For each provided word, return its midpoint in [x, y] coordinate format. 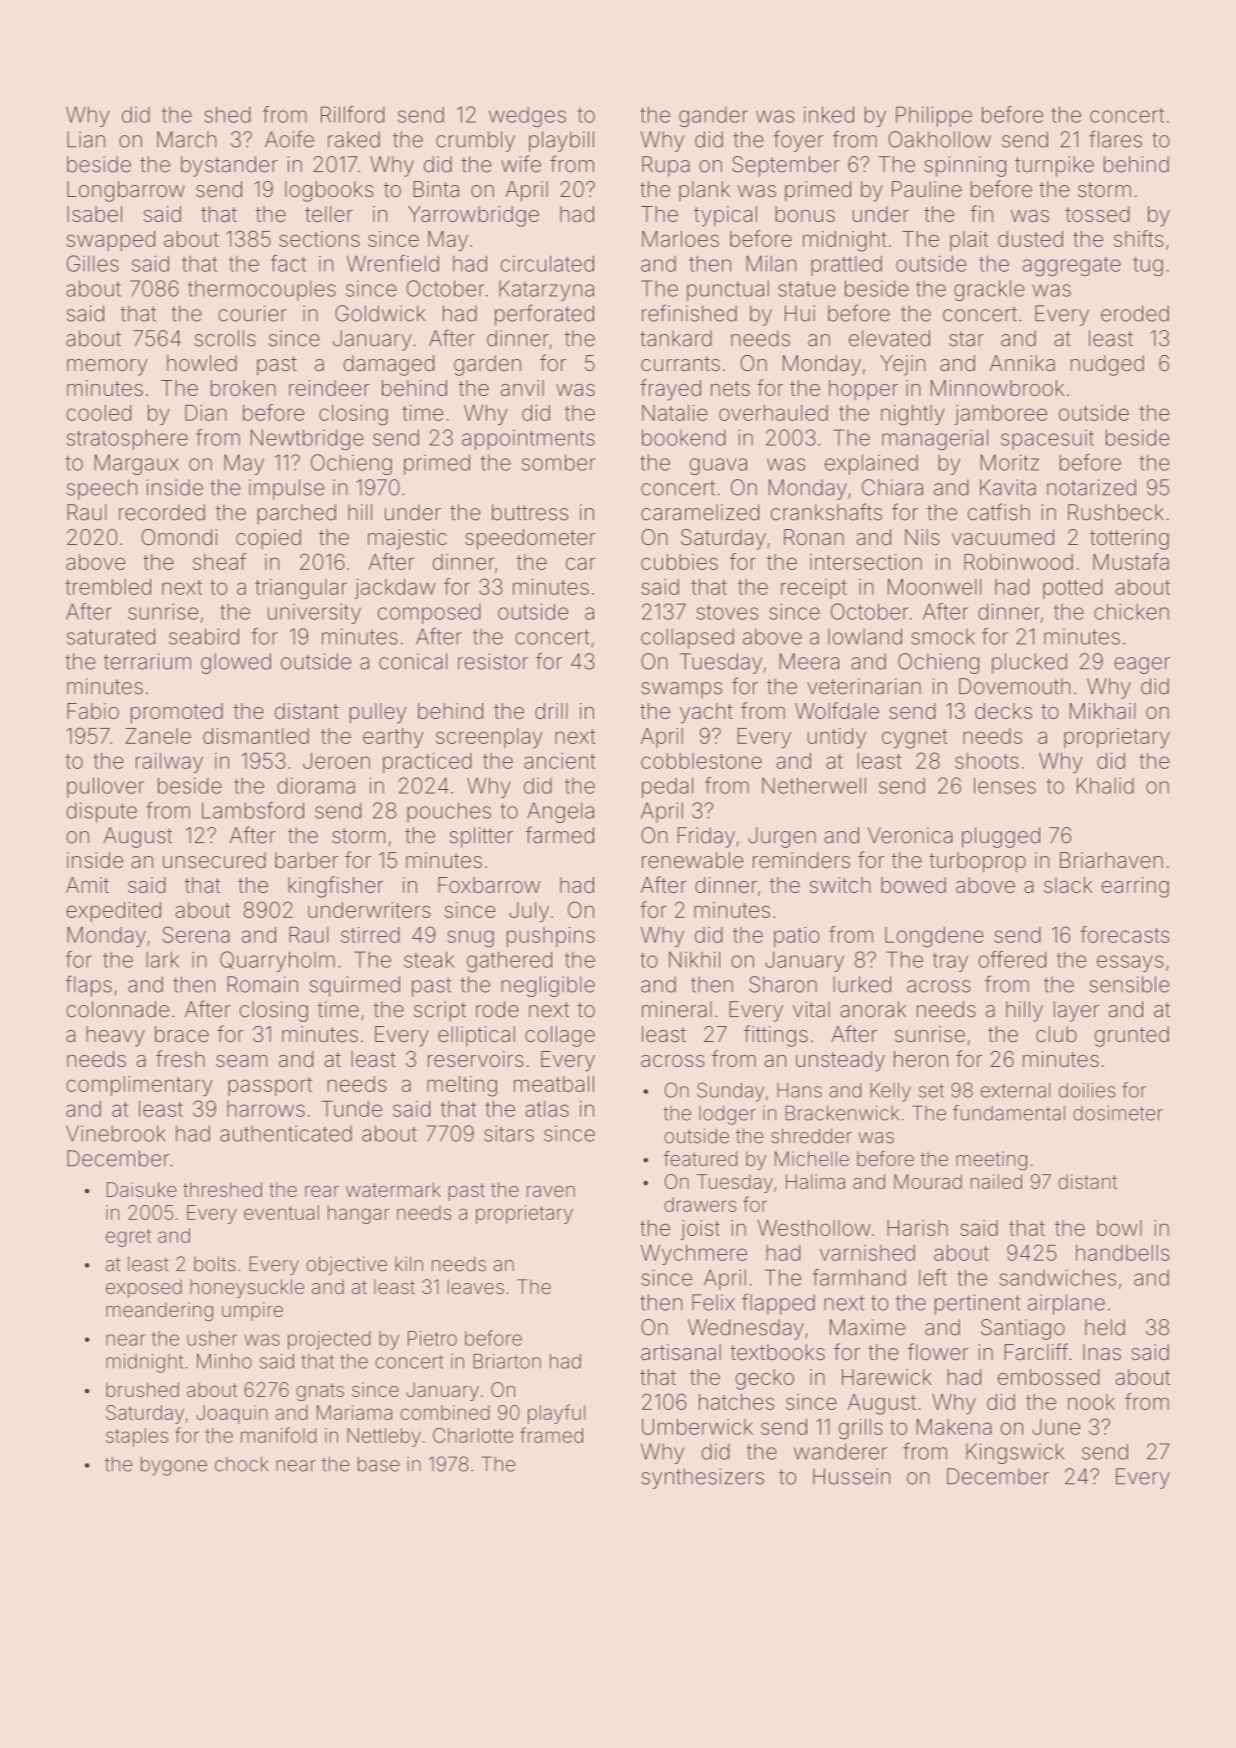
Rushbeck [1116, 512]
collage [560, 1036]
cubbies [679, 562]
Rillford [352, 114]
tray [950, 962]
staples [137, 1437]
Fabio [93, 711]
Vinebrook [116, 1133]
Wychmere [694, 1255]
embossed [1048, 1377]
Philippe [934, 116]
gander [713, 117]
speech [102, 489]
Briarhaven [1111, 860]
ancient [559, 761]
